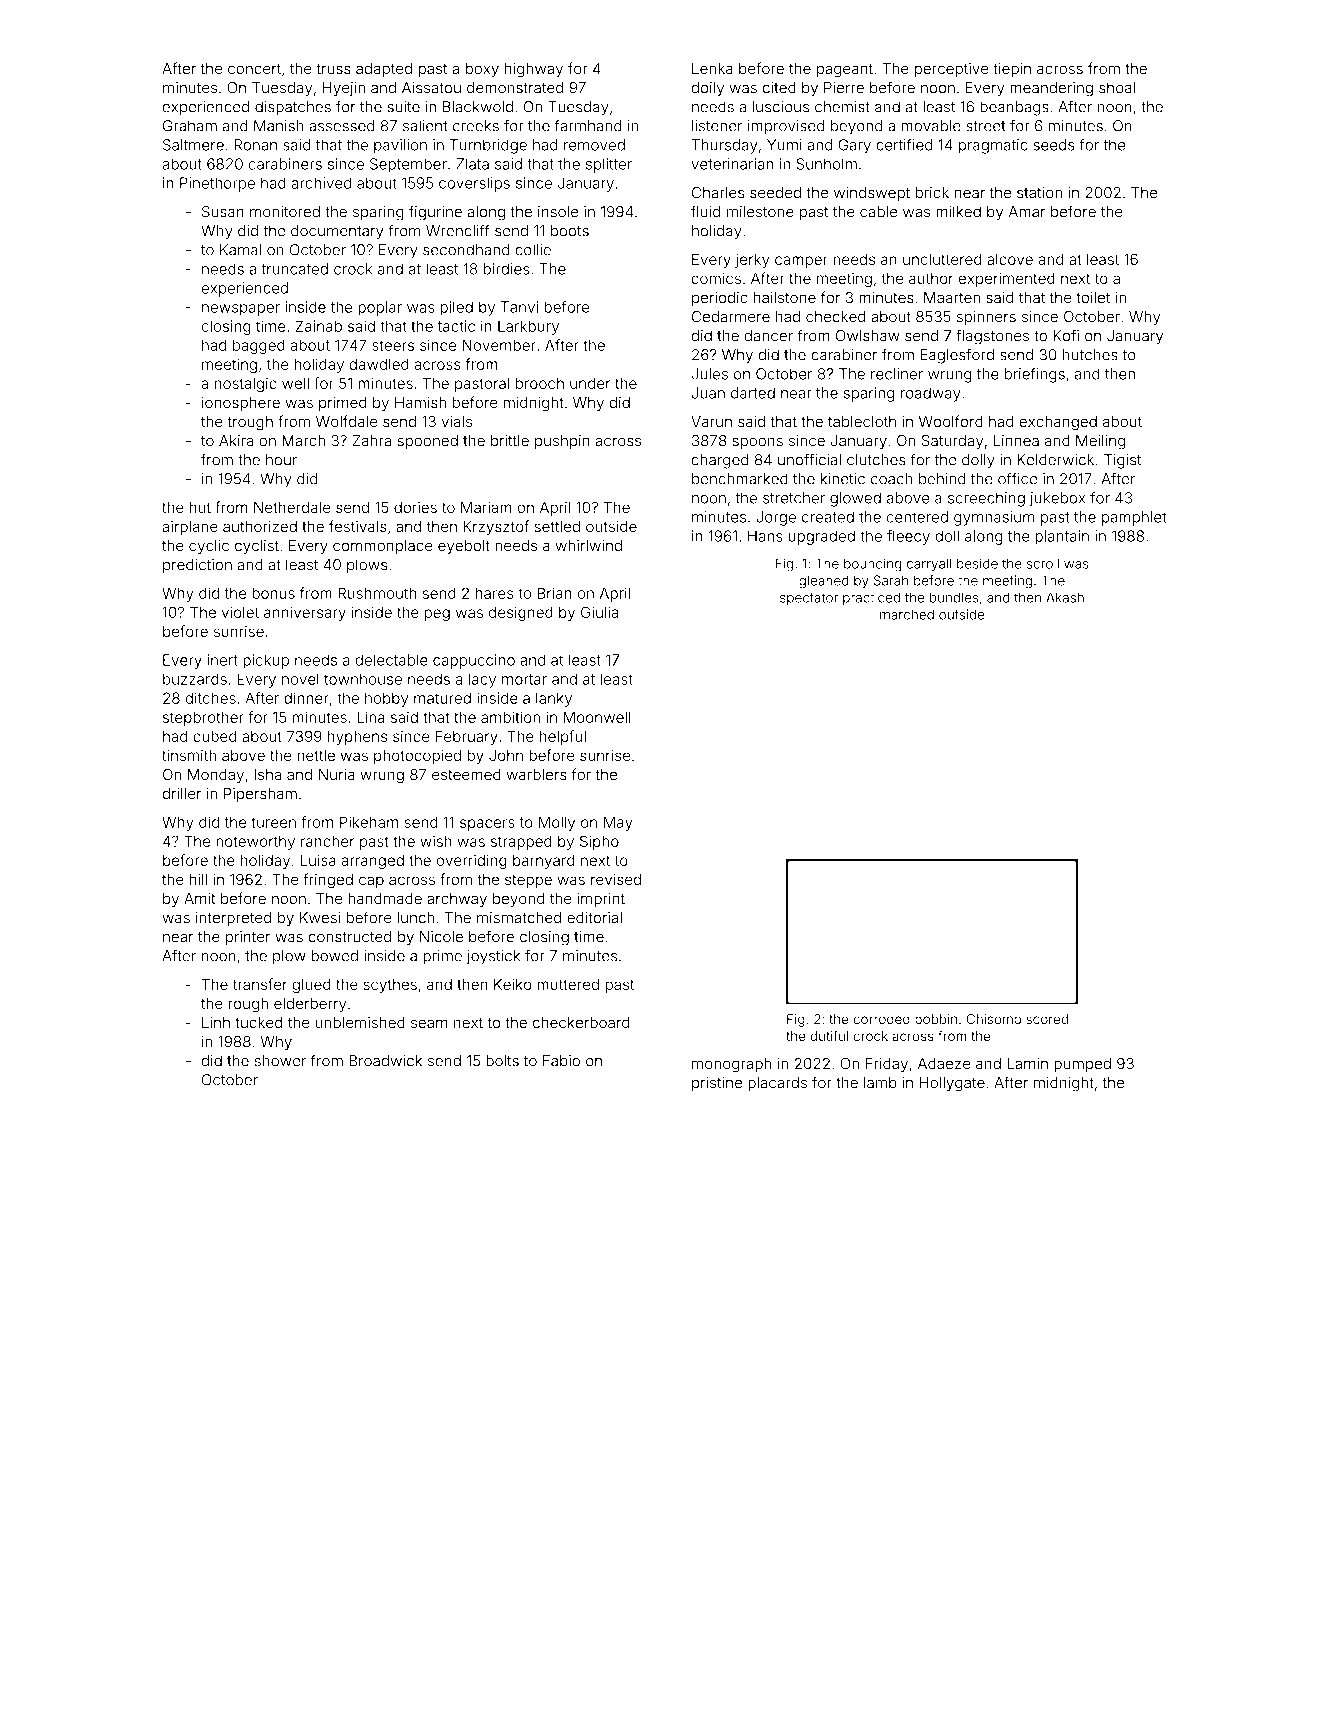  What do you see at coordinates (609, 165) in the document?
I see `splitter` at bounding box center [609, 165].
